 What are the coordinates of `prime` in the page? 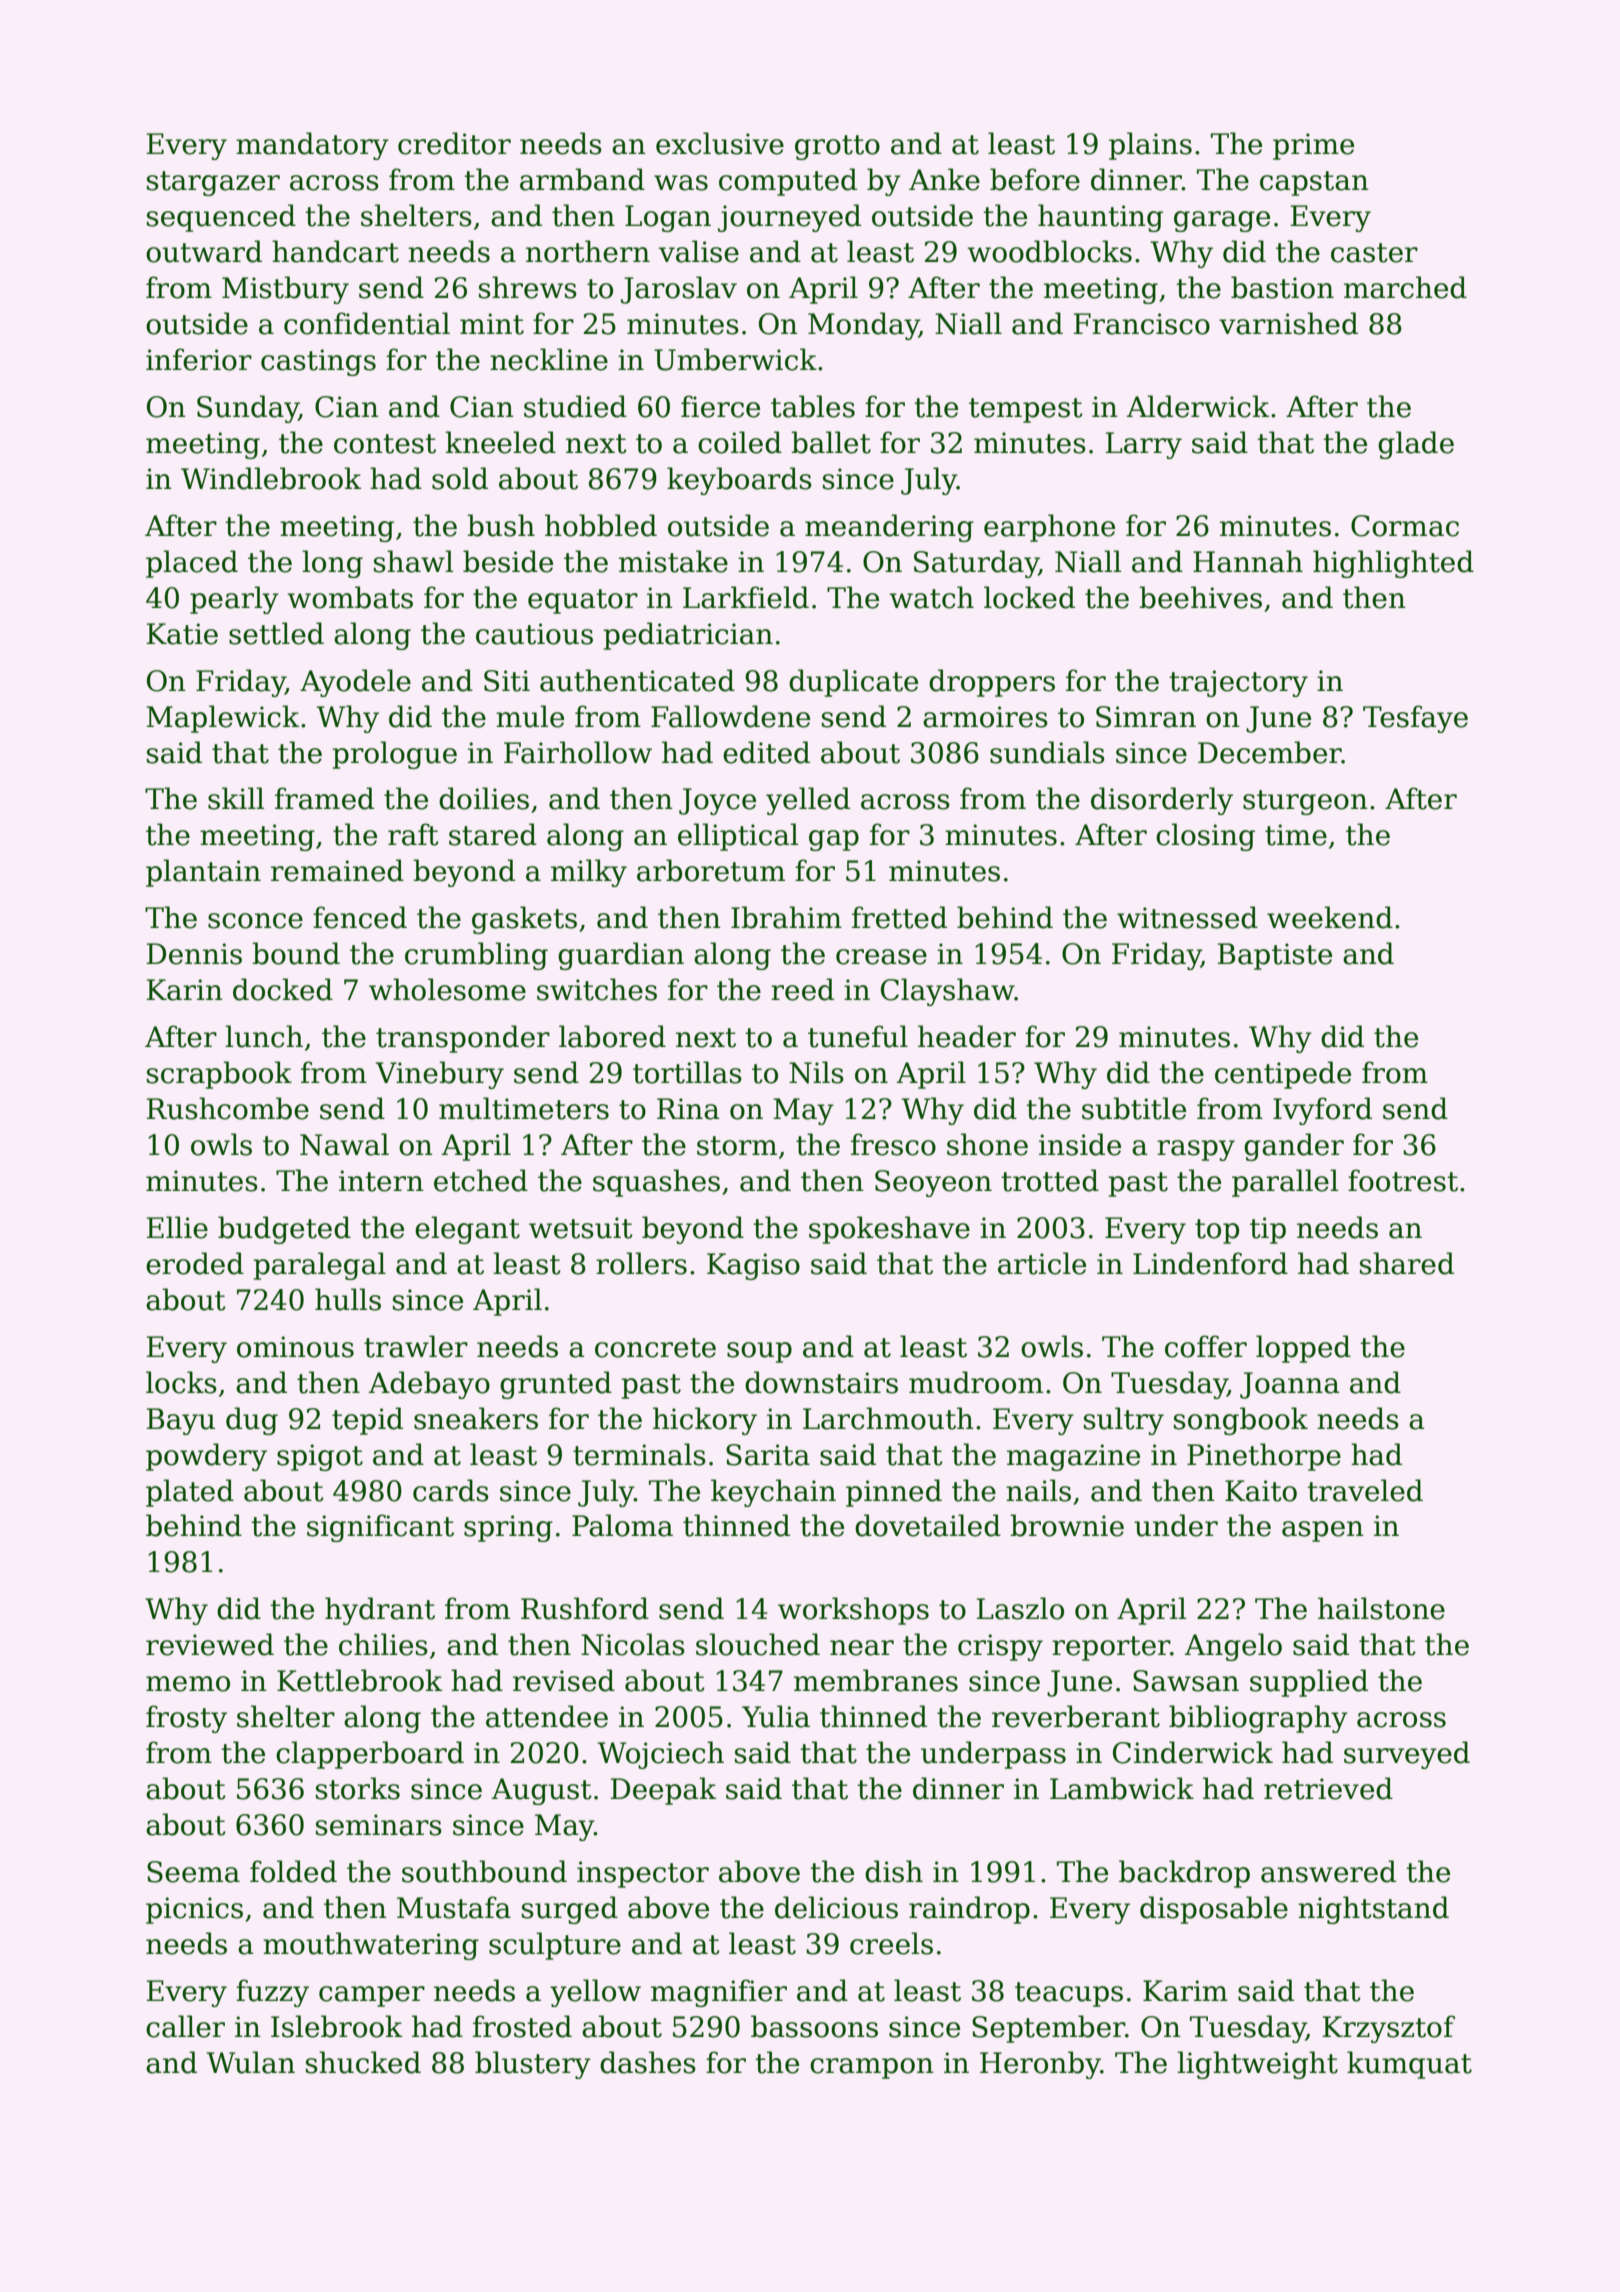 It's located at (1313, 146).
